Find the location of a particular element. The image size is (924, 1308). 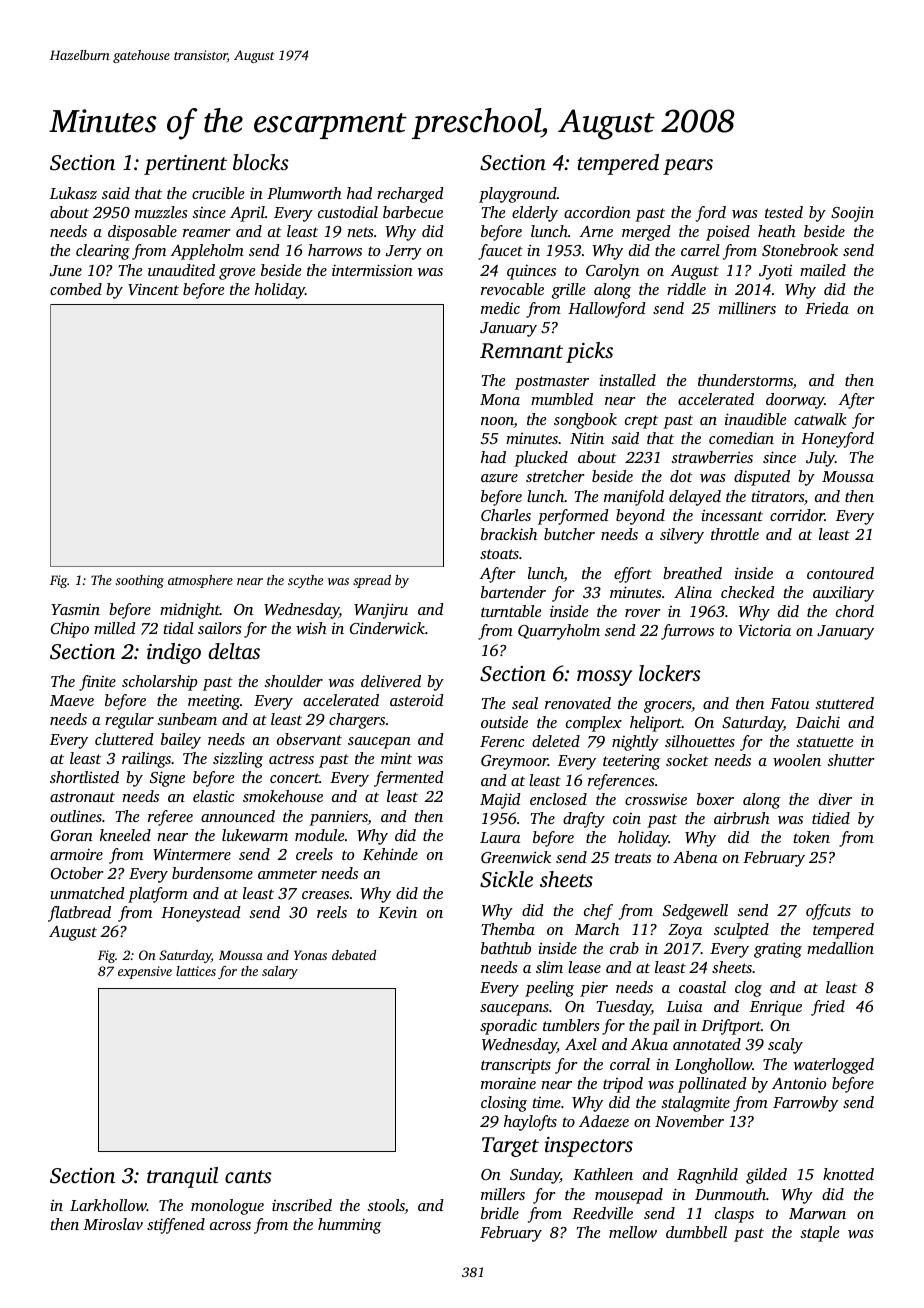

Larkhollow is located at coordinates (108, 1205).
